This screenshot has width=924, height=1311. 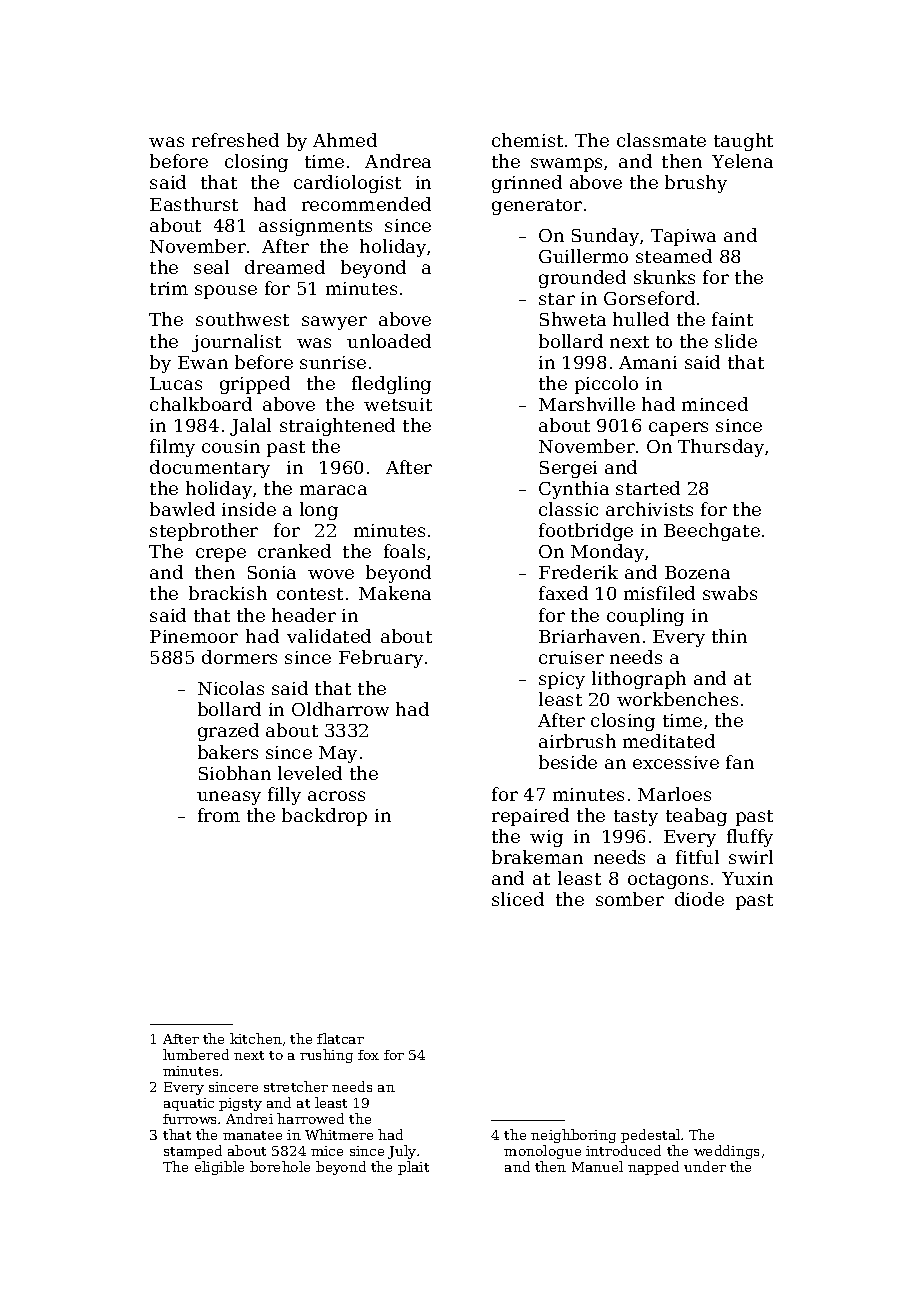 What do you see at coordinates (661, 140) in the screenshot?
I see `classmate` at bounding box center [661, 140].
